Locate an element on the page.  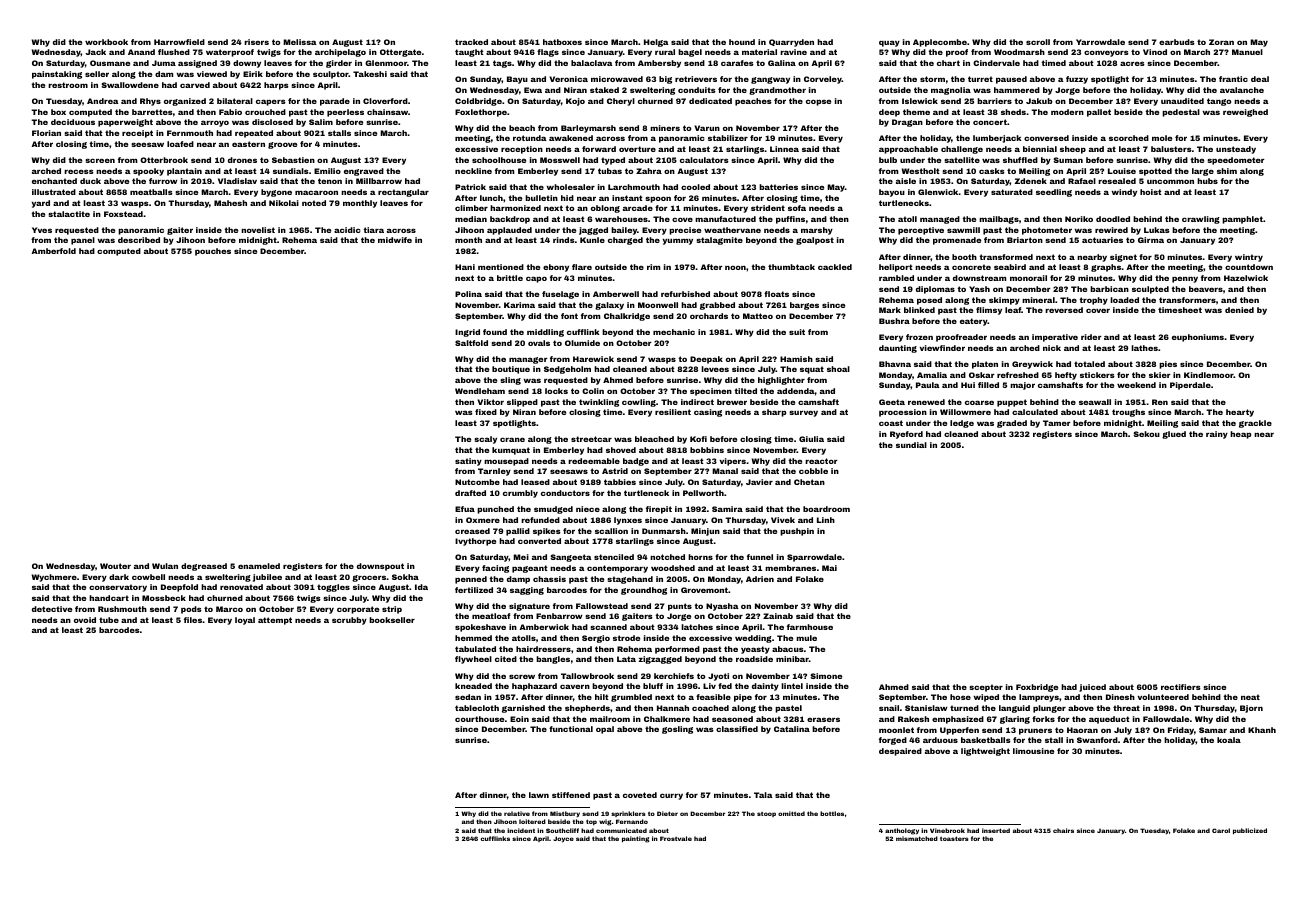
Zainab is located at coordinates (778, 616).
